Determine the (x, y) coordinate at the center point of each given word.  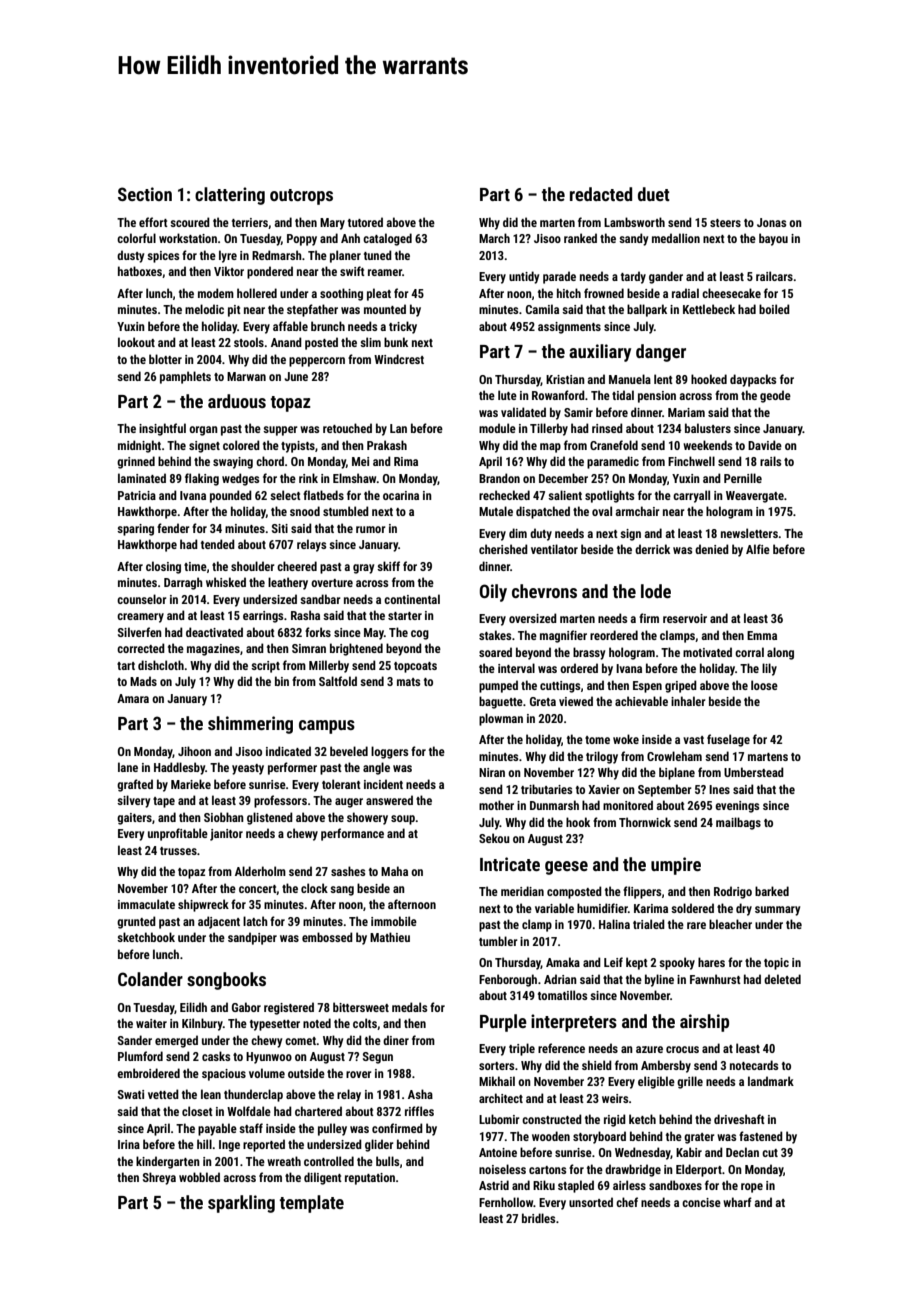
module (497, 428)
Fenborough (508, 980)
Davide (765, 445)
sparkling (241, 1204)
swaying (233, 463)
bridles (538, 1218)
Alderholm (260, 871)
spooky (677, 963)
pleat (379, 294)
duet (654, 194)
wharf (737, 1202)
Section (145, 194)
